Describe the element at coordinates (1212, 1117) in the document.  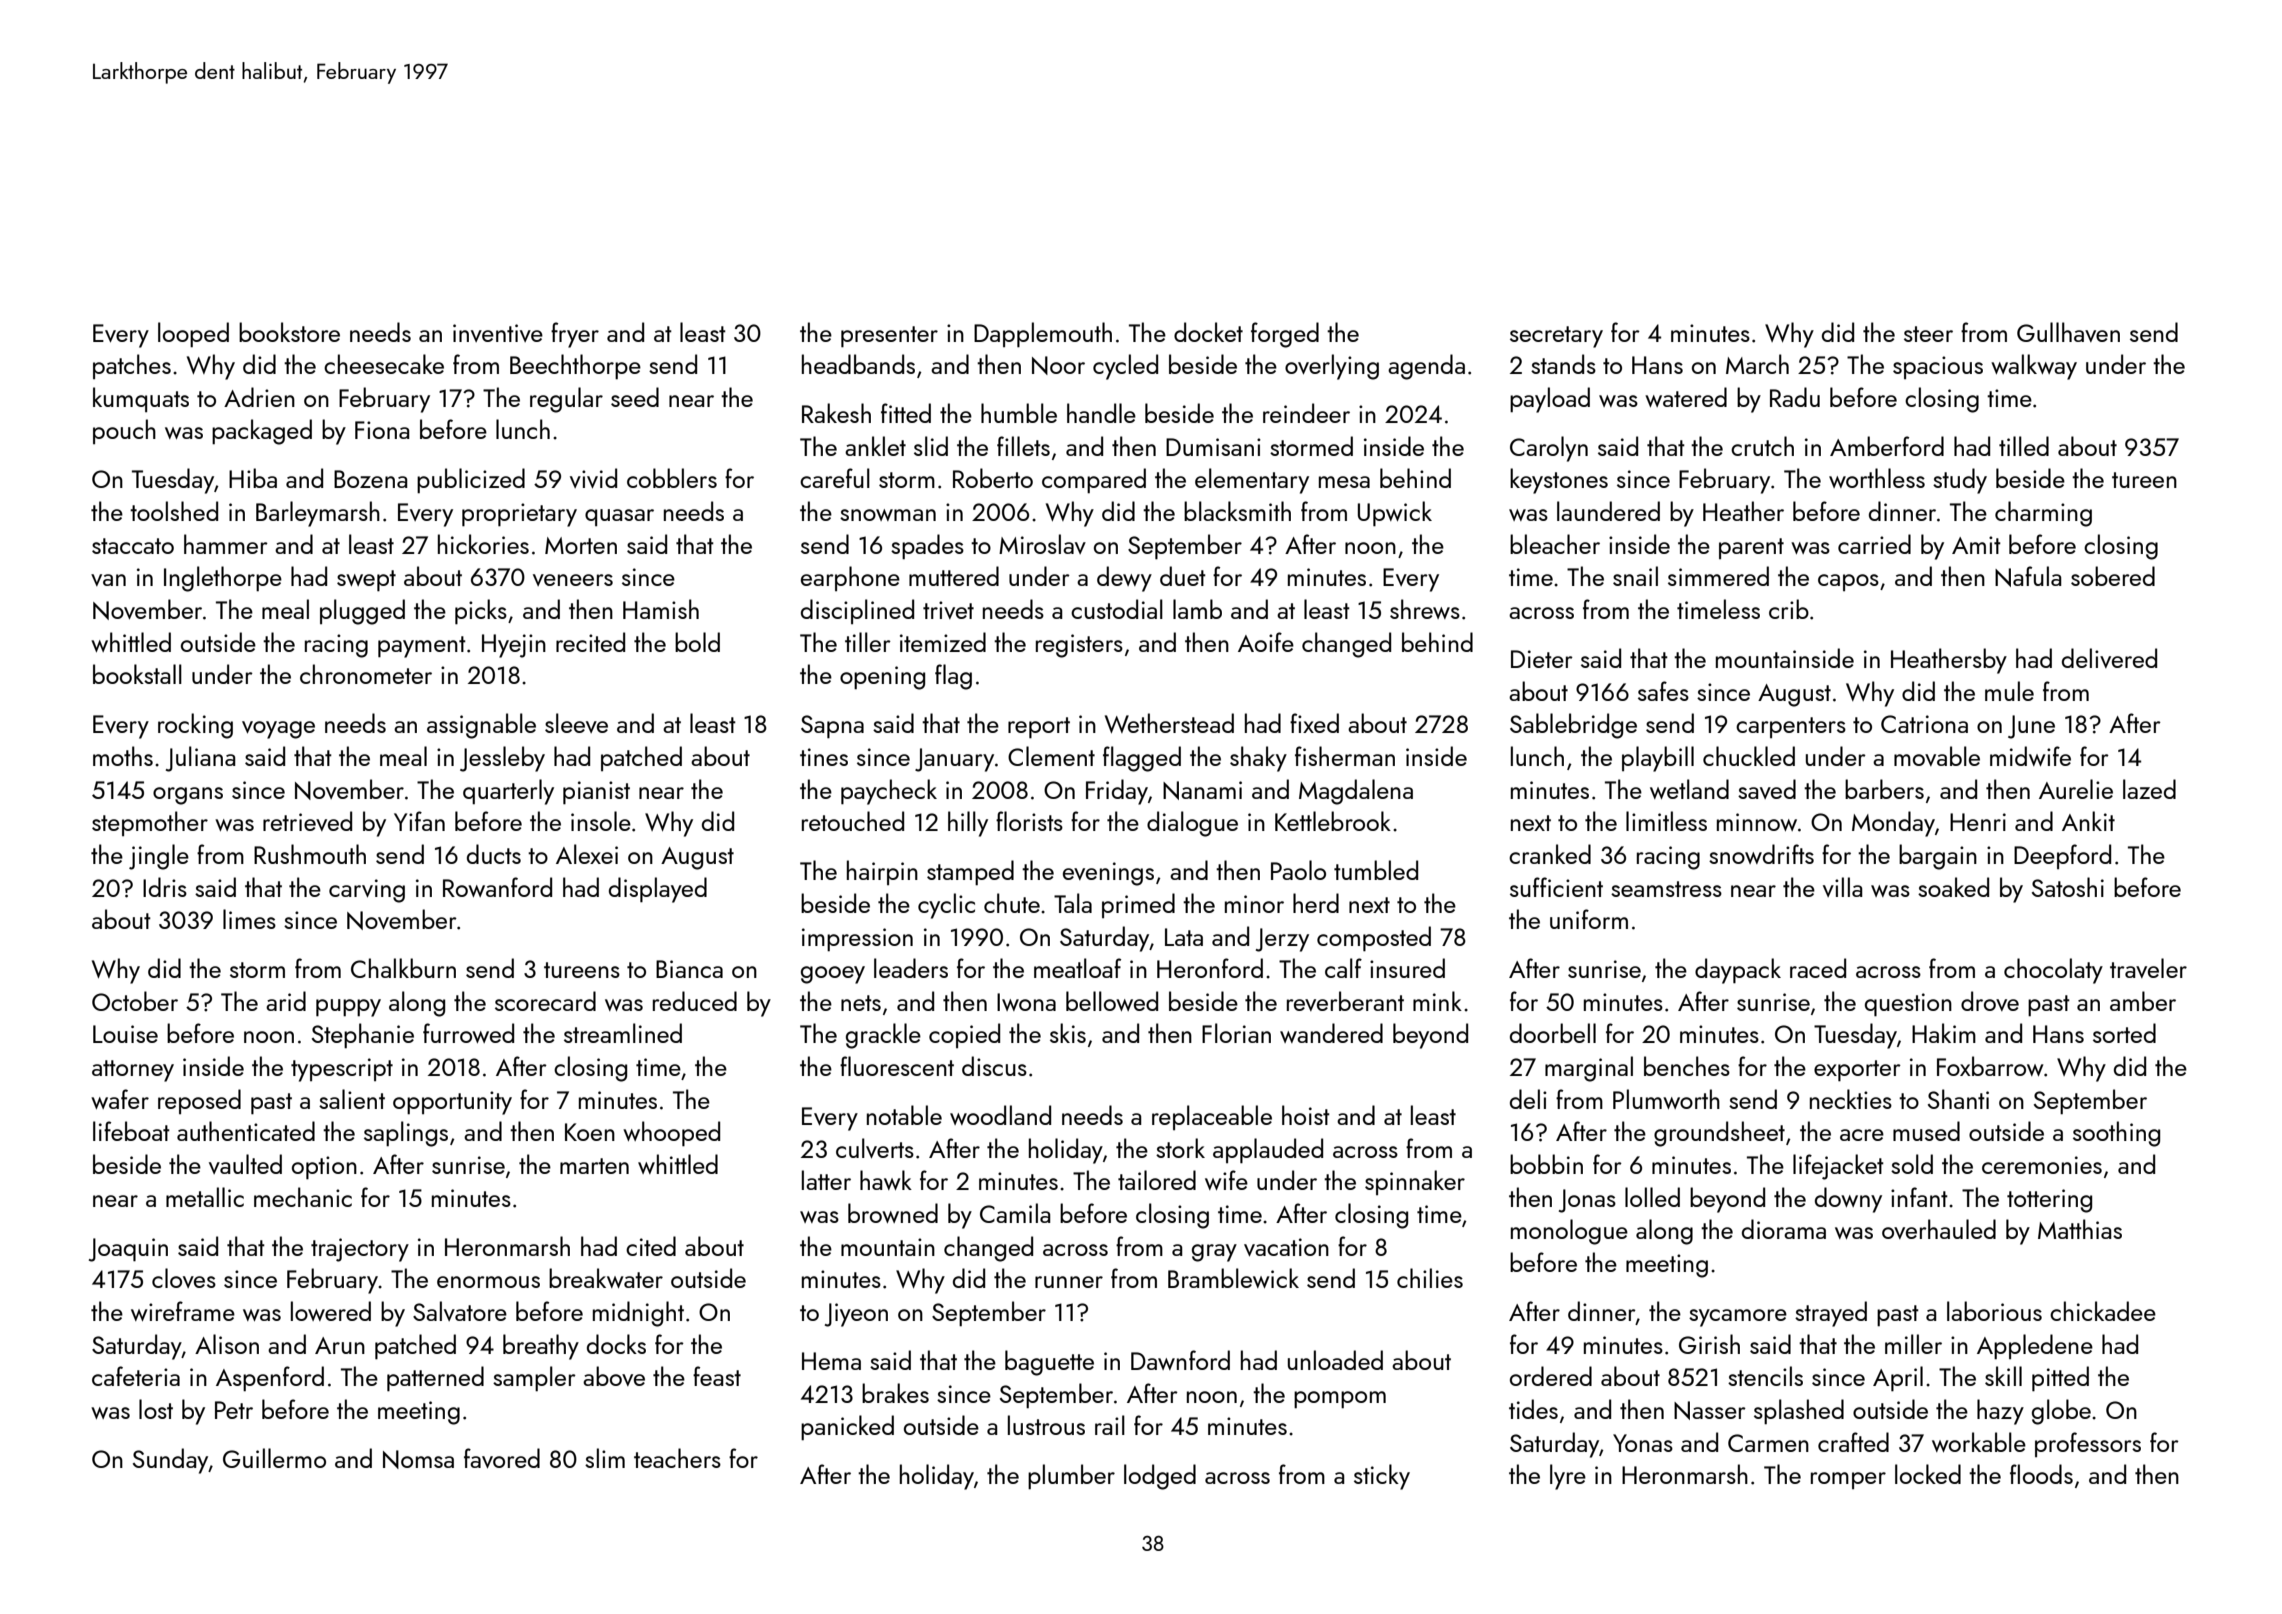
I see `replaceable` at that location.
